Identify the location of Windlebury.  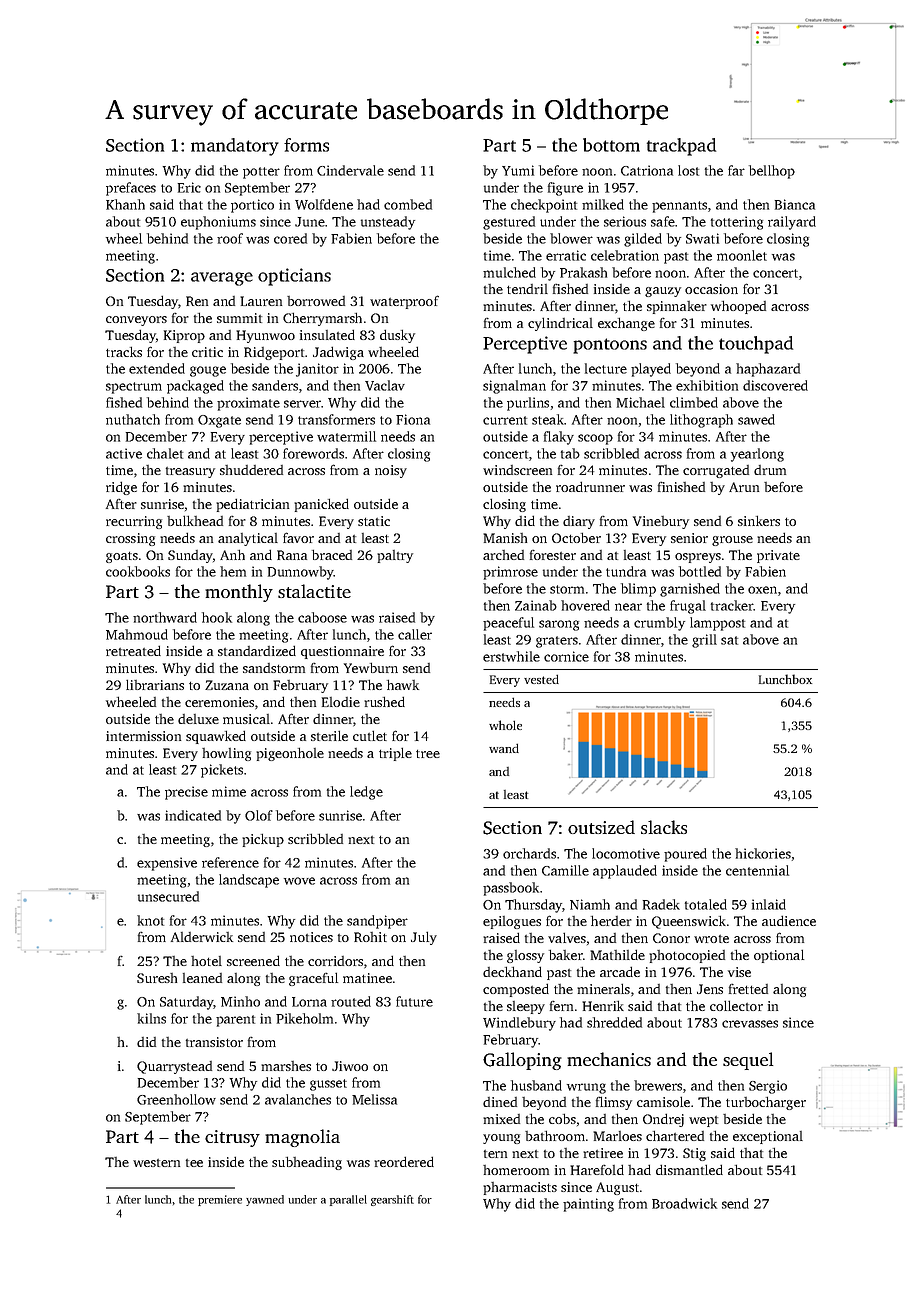
(519, 1024).
